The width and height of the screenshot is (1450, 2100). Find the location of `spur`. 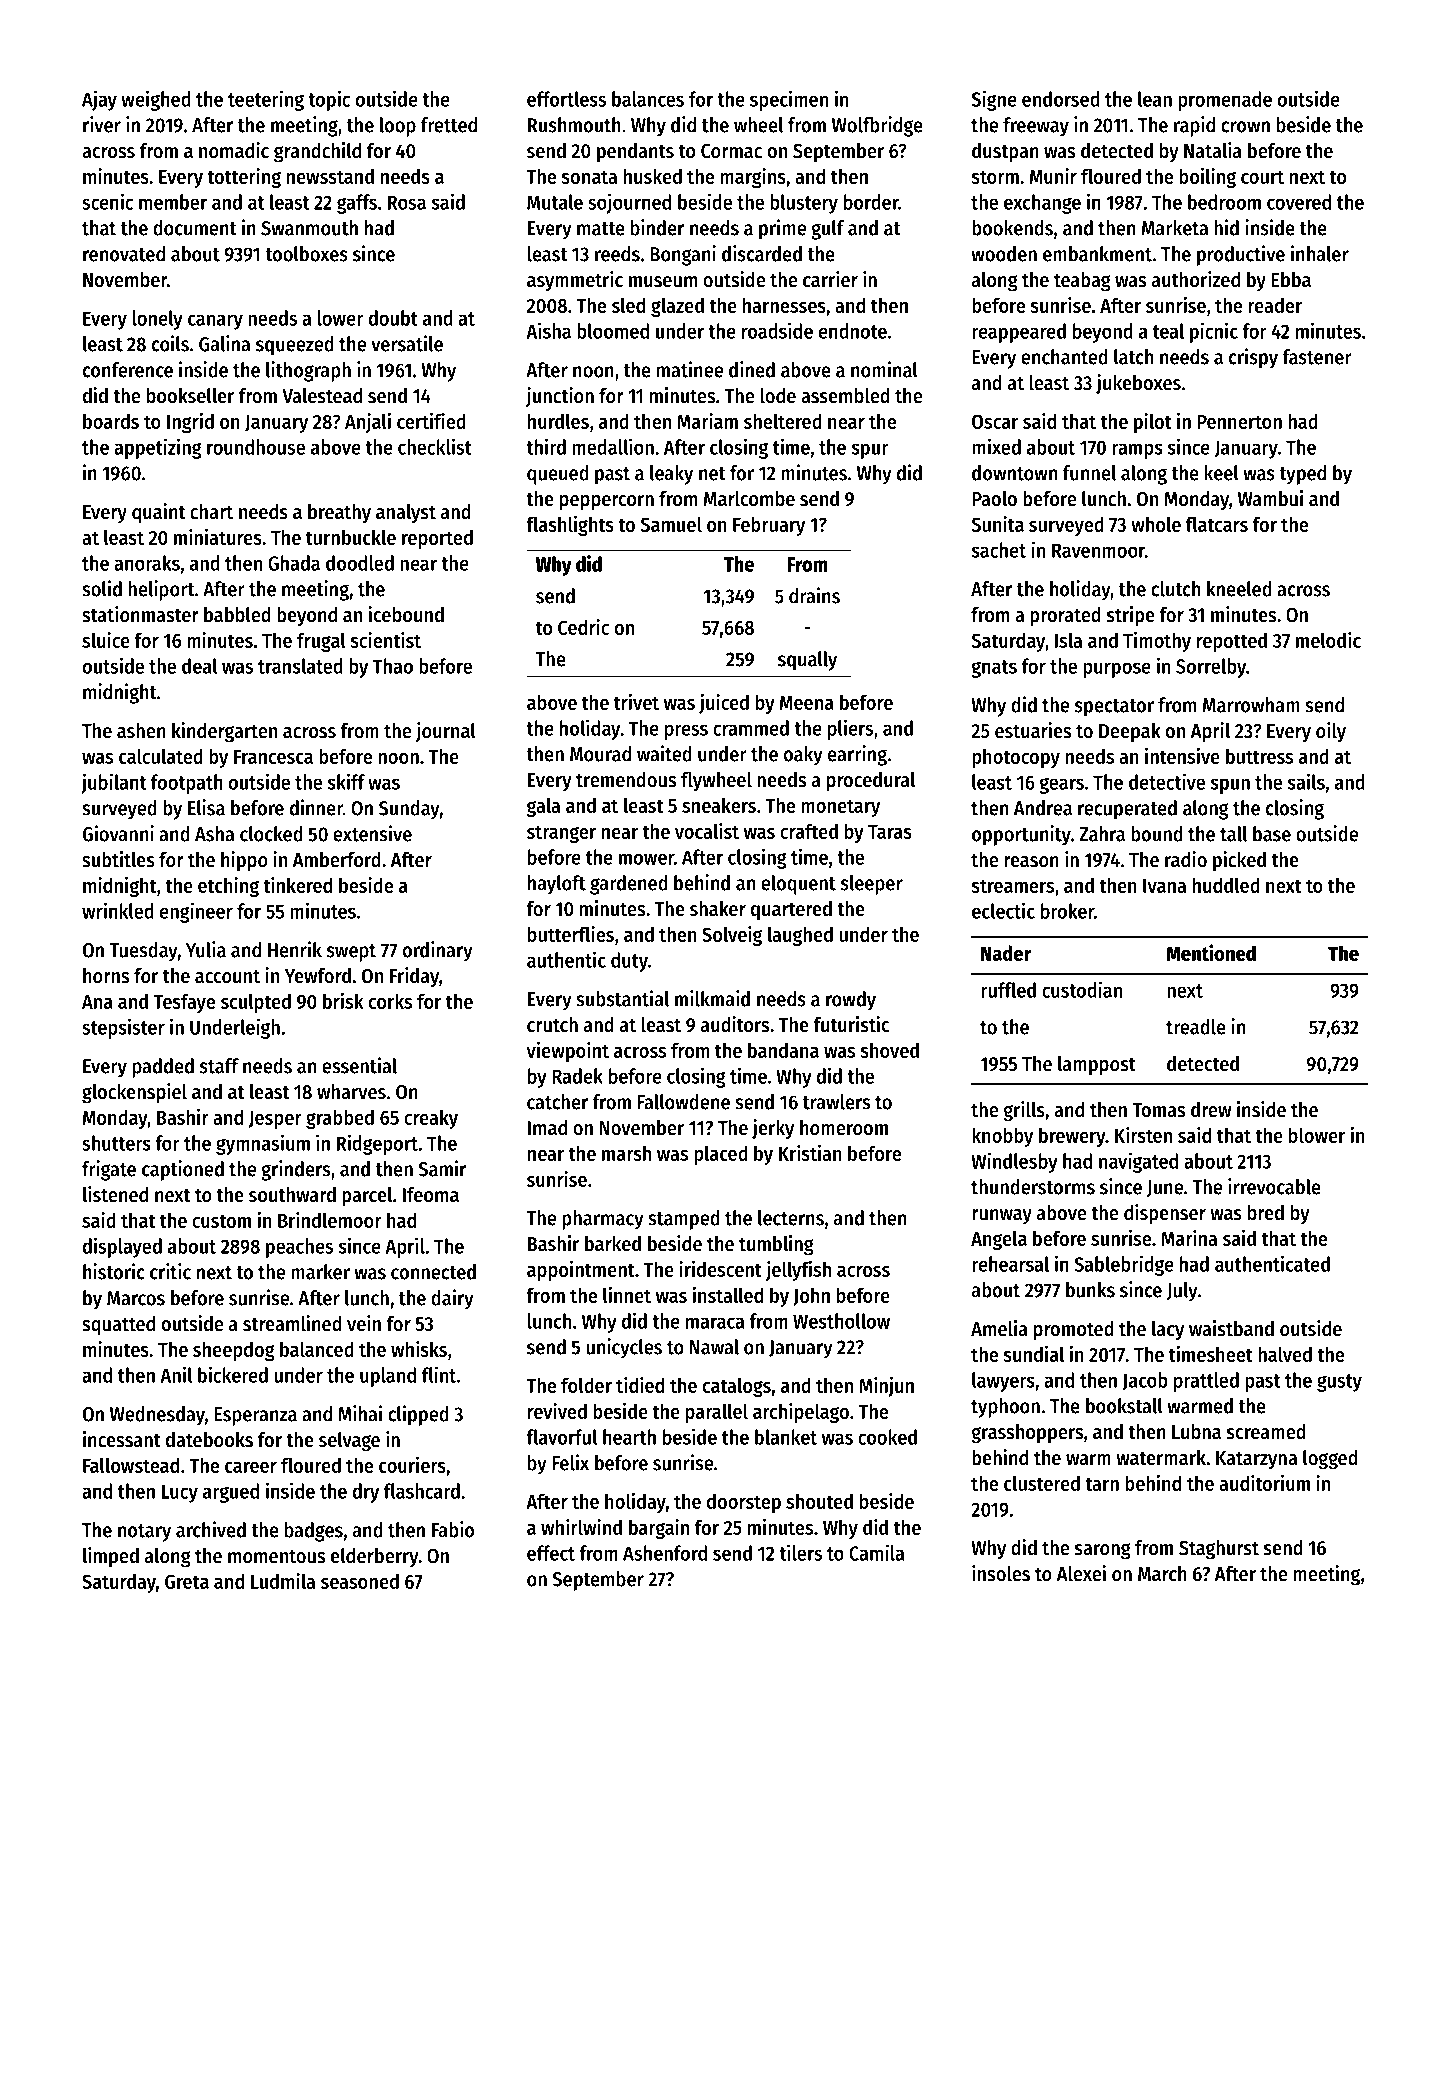

spur is located at coordinates (870, 451).
